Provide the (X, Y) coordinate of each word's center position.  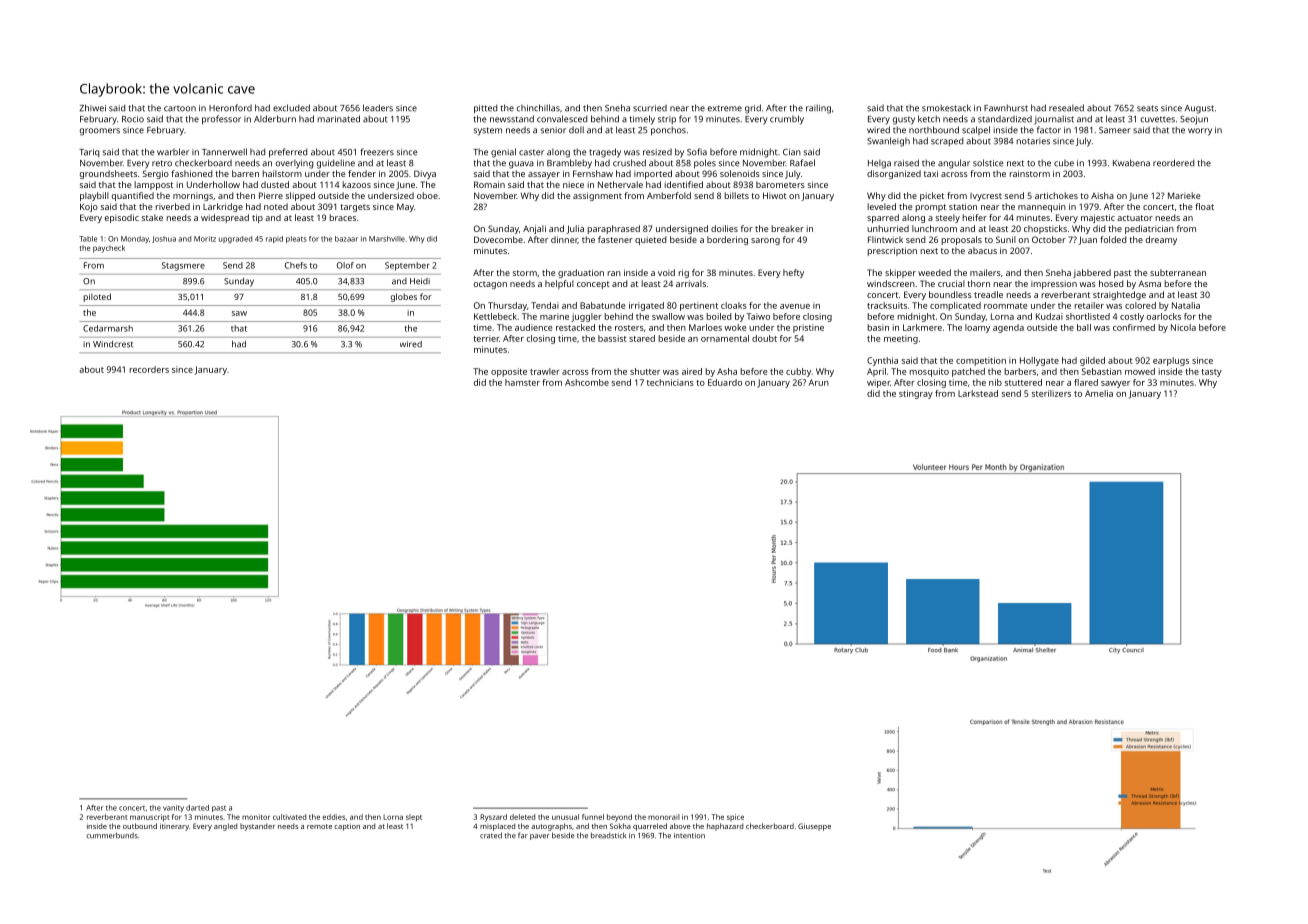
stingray (916, 394)
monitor (256, 817)
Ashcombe (587, 382)
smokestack (946, 108)
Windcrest (113, 344)
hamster (522, 382)
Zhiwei (92, 108)
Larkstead (978, 393)
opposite (509, 372)
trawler (545, 371)
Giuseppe (814, 827)
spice (735, 817)
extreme (725, 108)
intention (689, 836)
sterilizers (1051, 393)
